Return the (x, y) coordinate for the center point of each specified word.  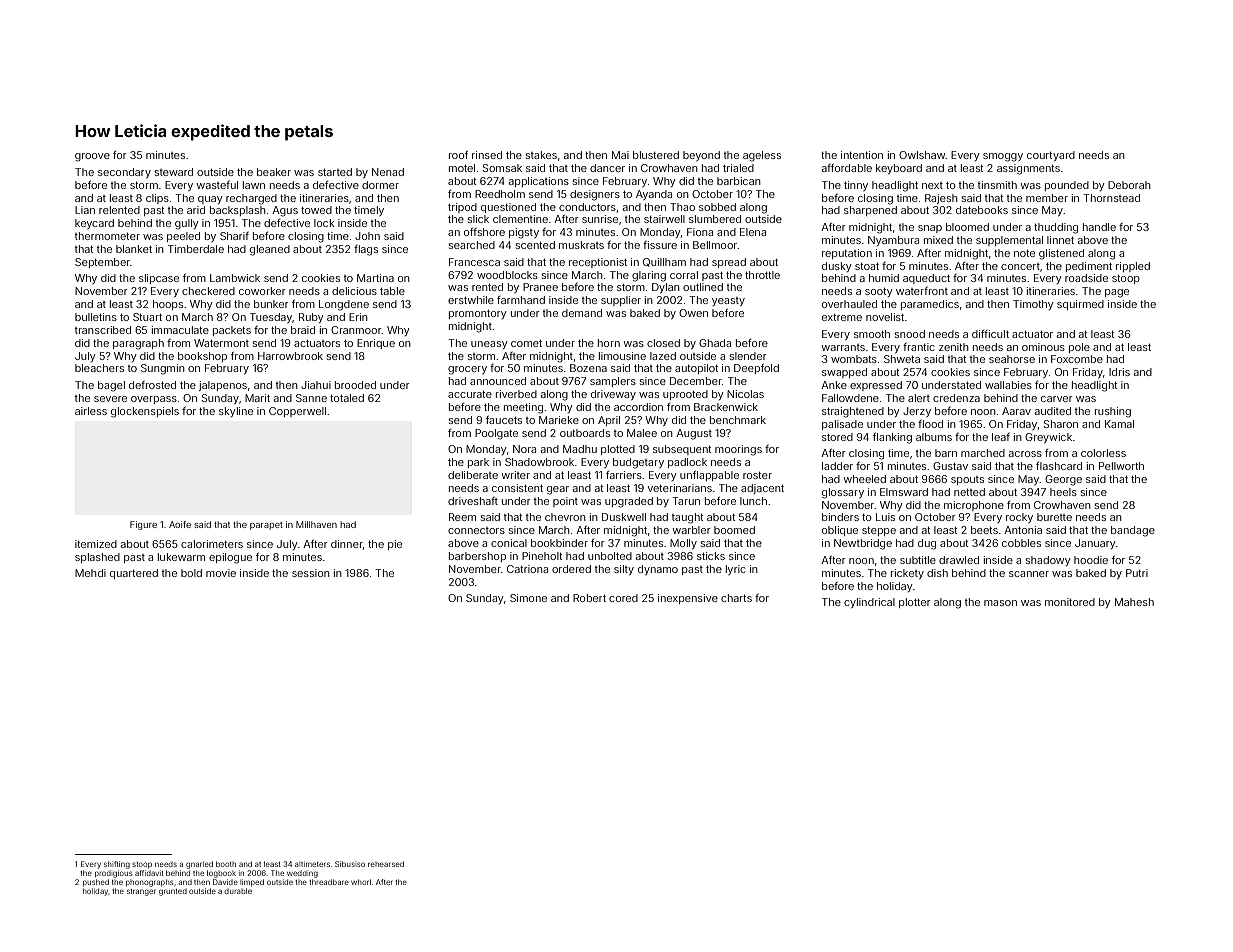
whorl (361, 882)
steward (174, 172)
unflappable (709, 476)
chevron (565, 517)
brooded (355, 385)
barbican (739, 181)
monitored (1070, 602)
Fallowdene (850, 398)
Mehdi (90, 573)
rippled (1133, 267)
